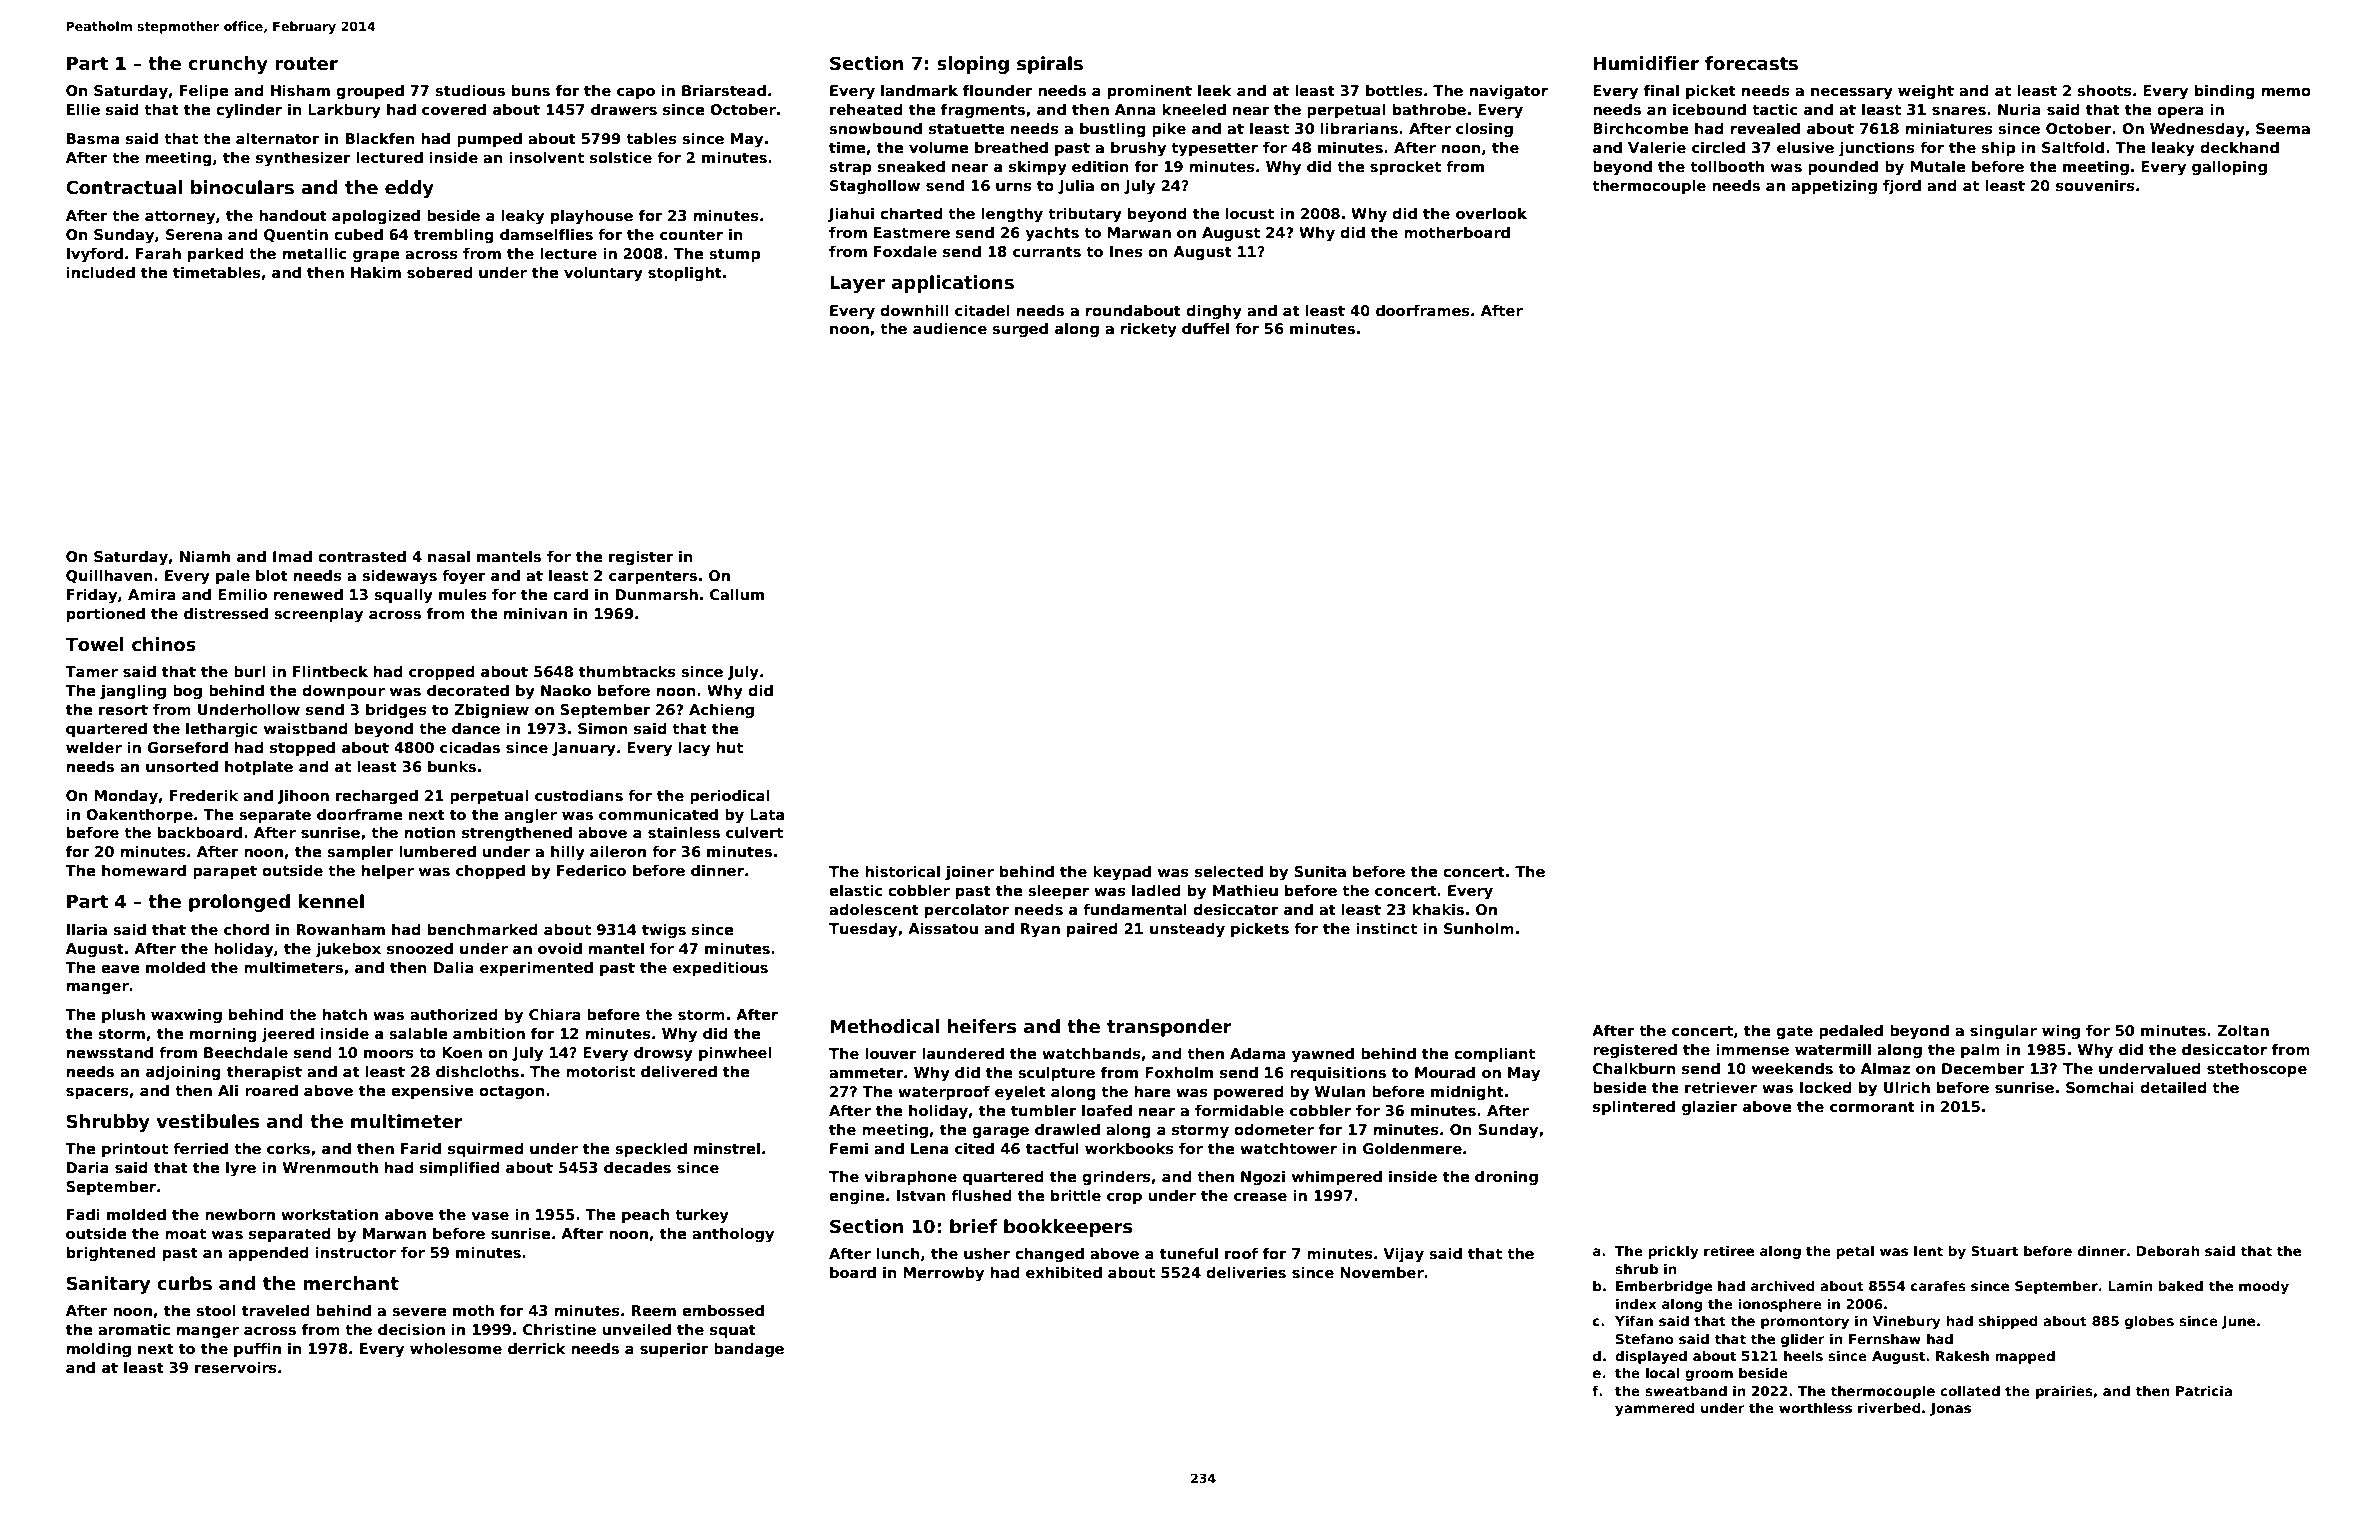 Image resolution: width=2380 pixels, height=1540 pixels. Describe the element at coordinates (1438, 909) in the page. I see `khakis` at that location.
